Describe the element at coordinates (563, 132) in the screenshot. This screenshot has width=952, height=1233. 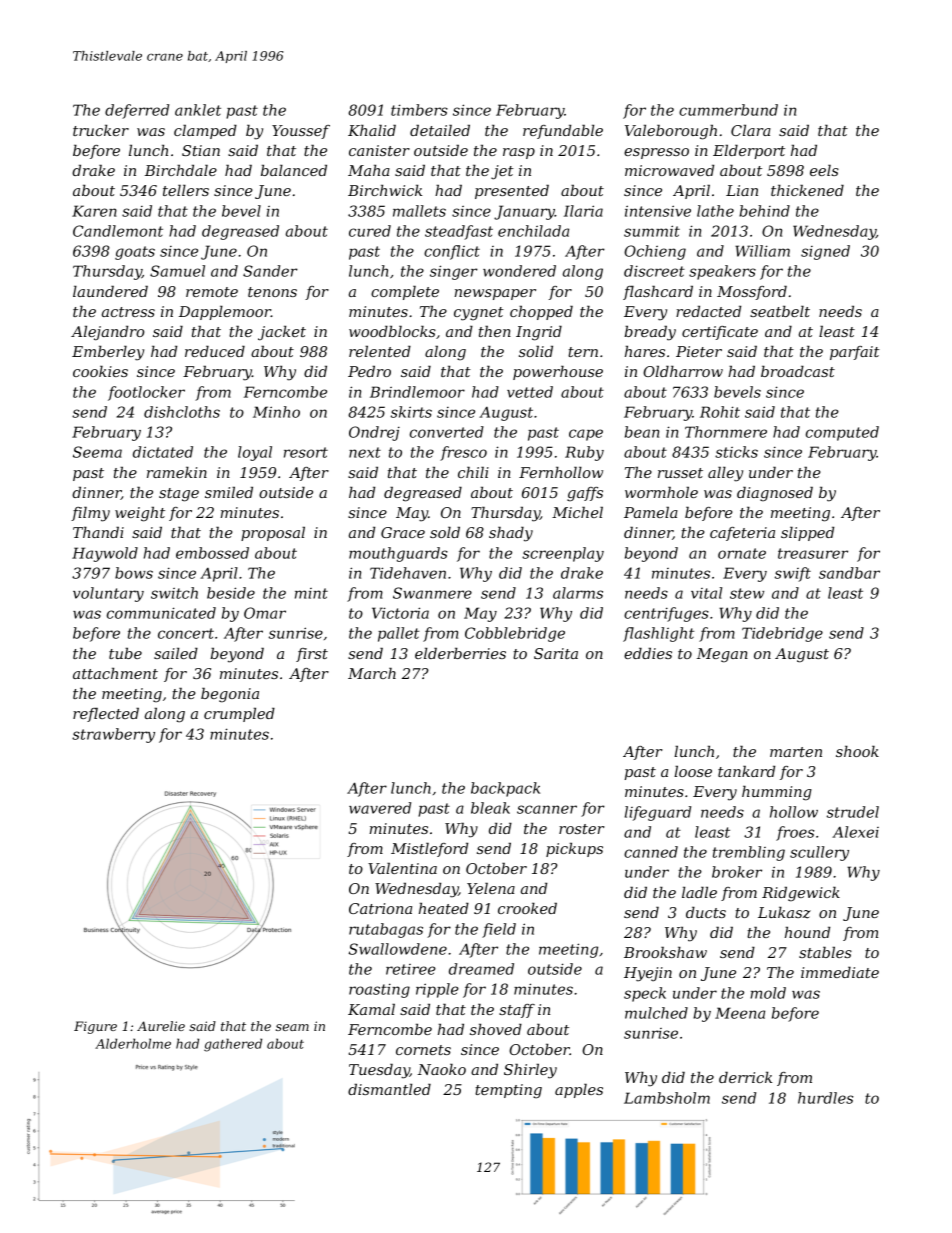
I see `refundable` at that location.
